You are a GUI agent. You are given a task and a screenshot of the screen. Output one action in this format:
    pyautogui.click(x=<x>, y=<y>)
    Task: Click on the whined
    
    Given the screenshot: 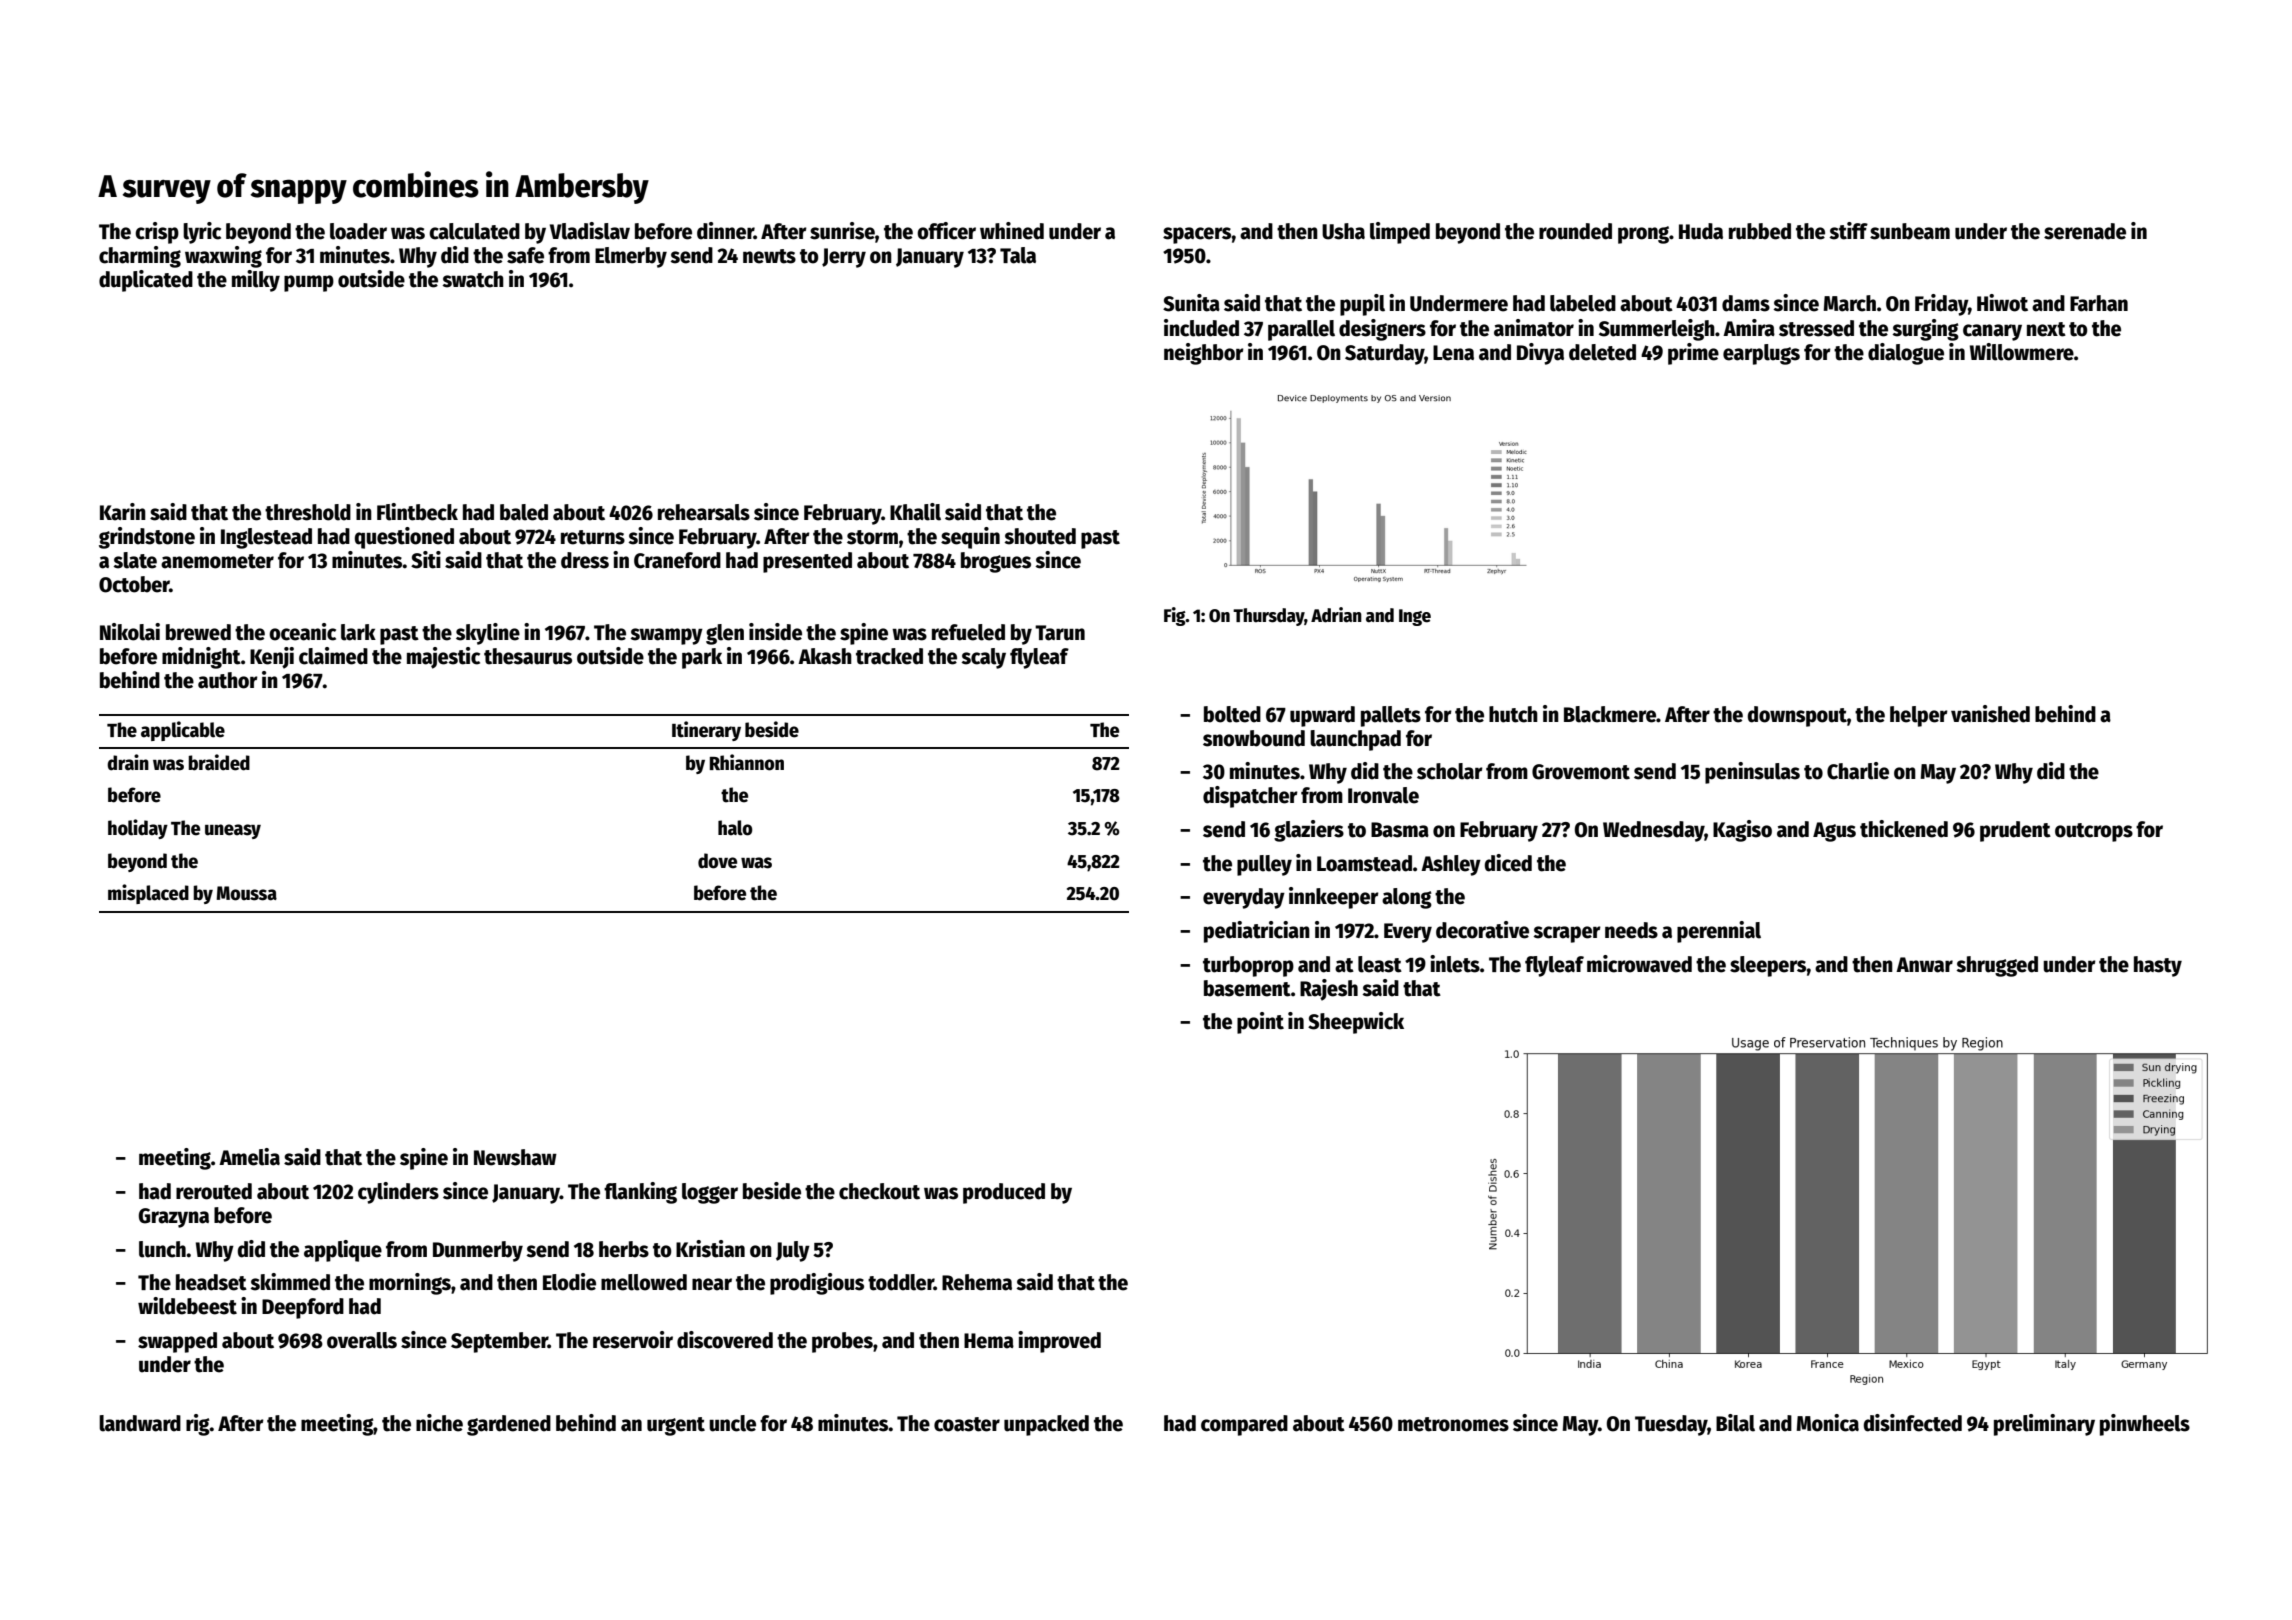 What is the action you would take?
    pyautogui.click(x=1012, y=231)
